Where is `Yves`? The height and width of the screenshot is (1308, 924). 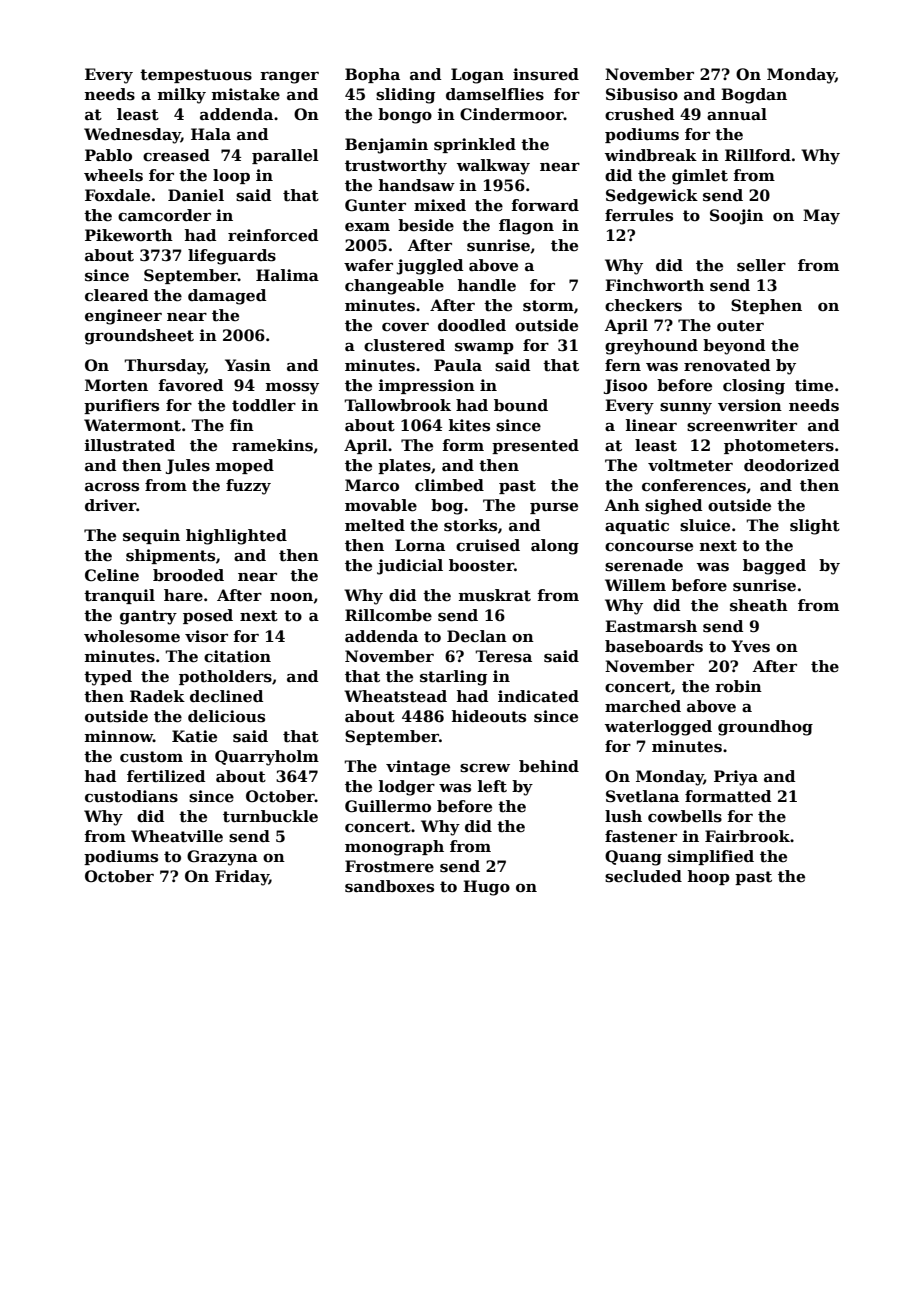 Yves is located at coordinates (750, 646).
